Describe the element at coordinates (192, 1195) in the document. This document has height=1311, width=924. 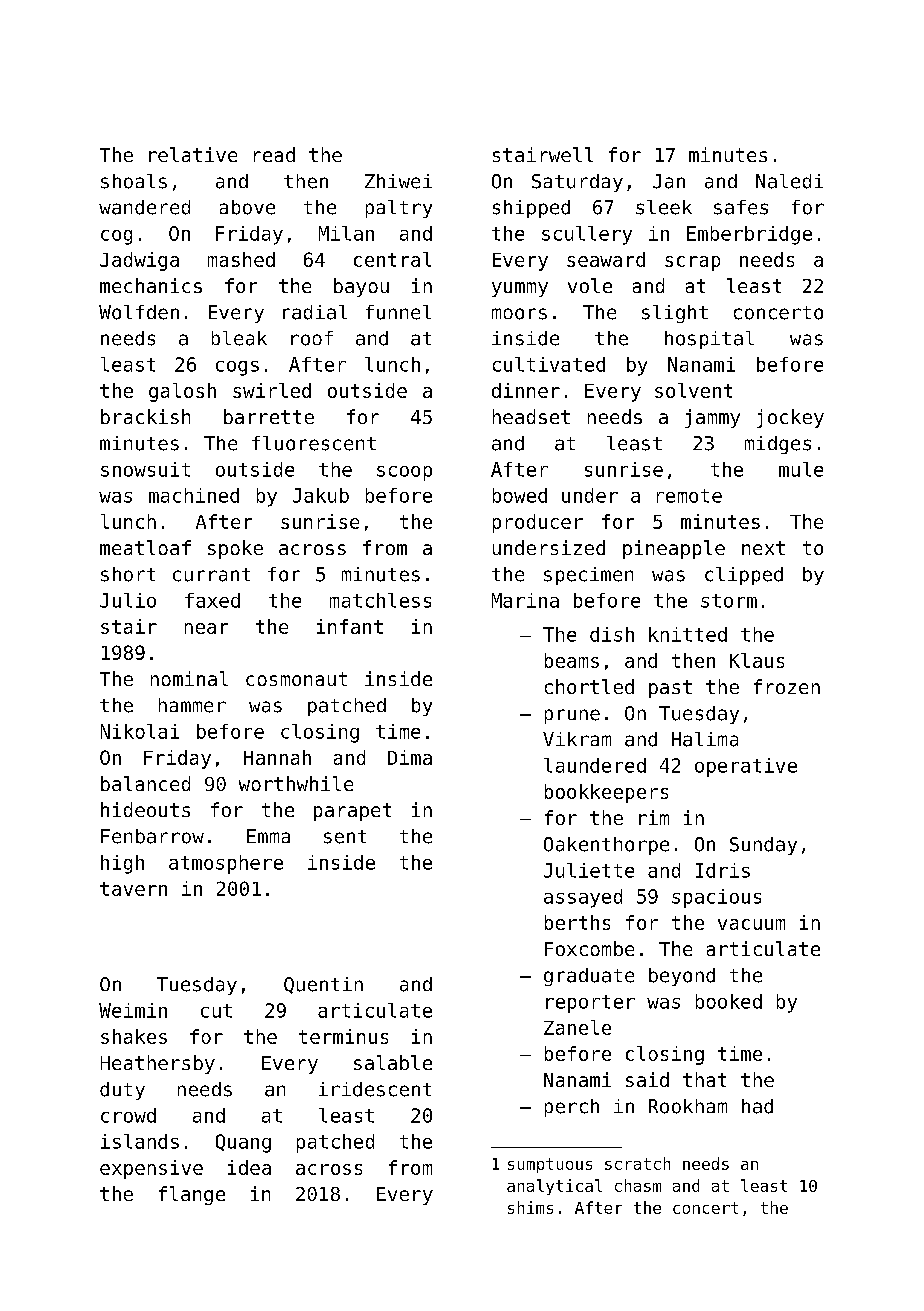
I see `flange` at that location.
